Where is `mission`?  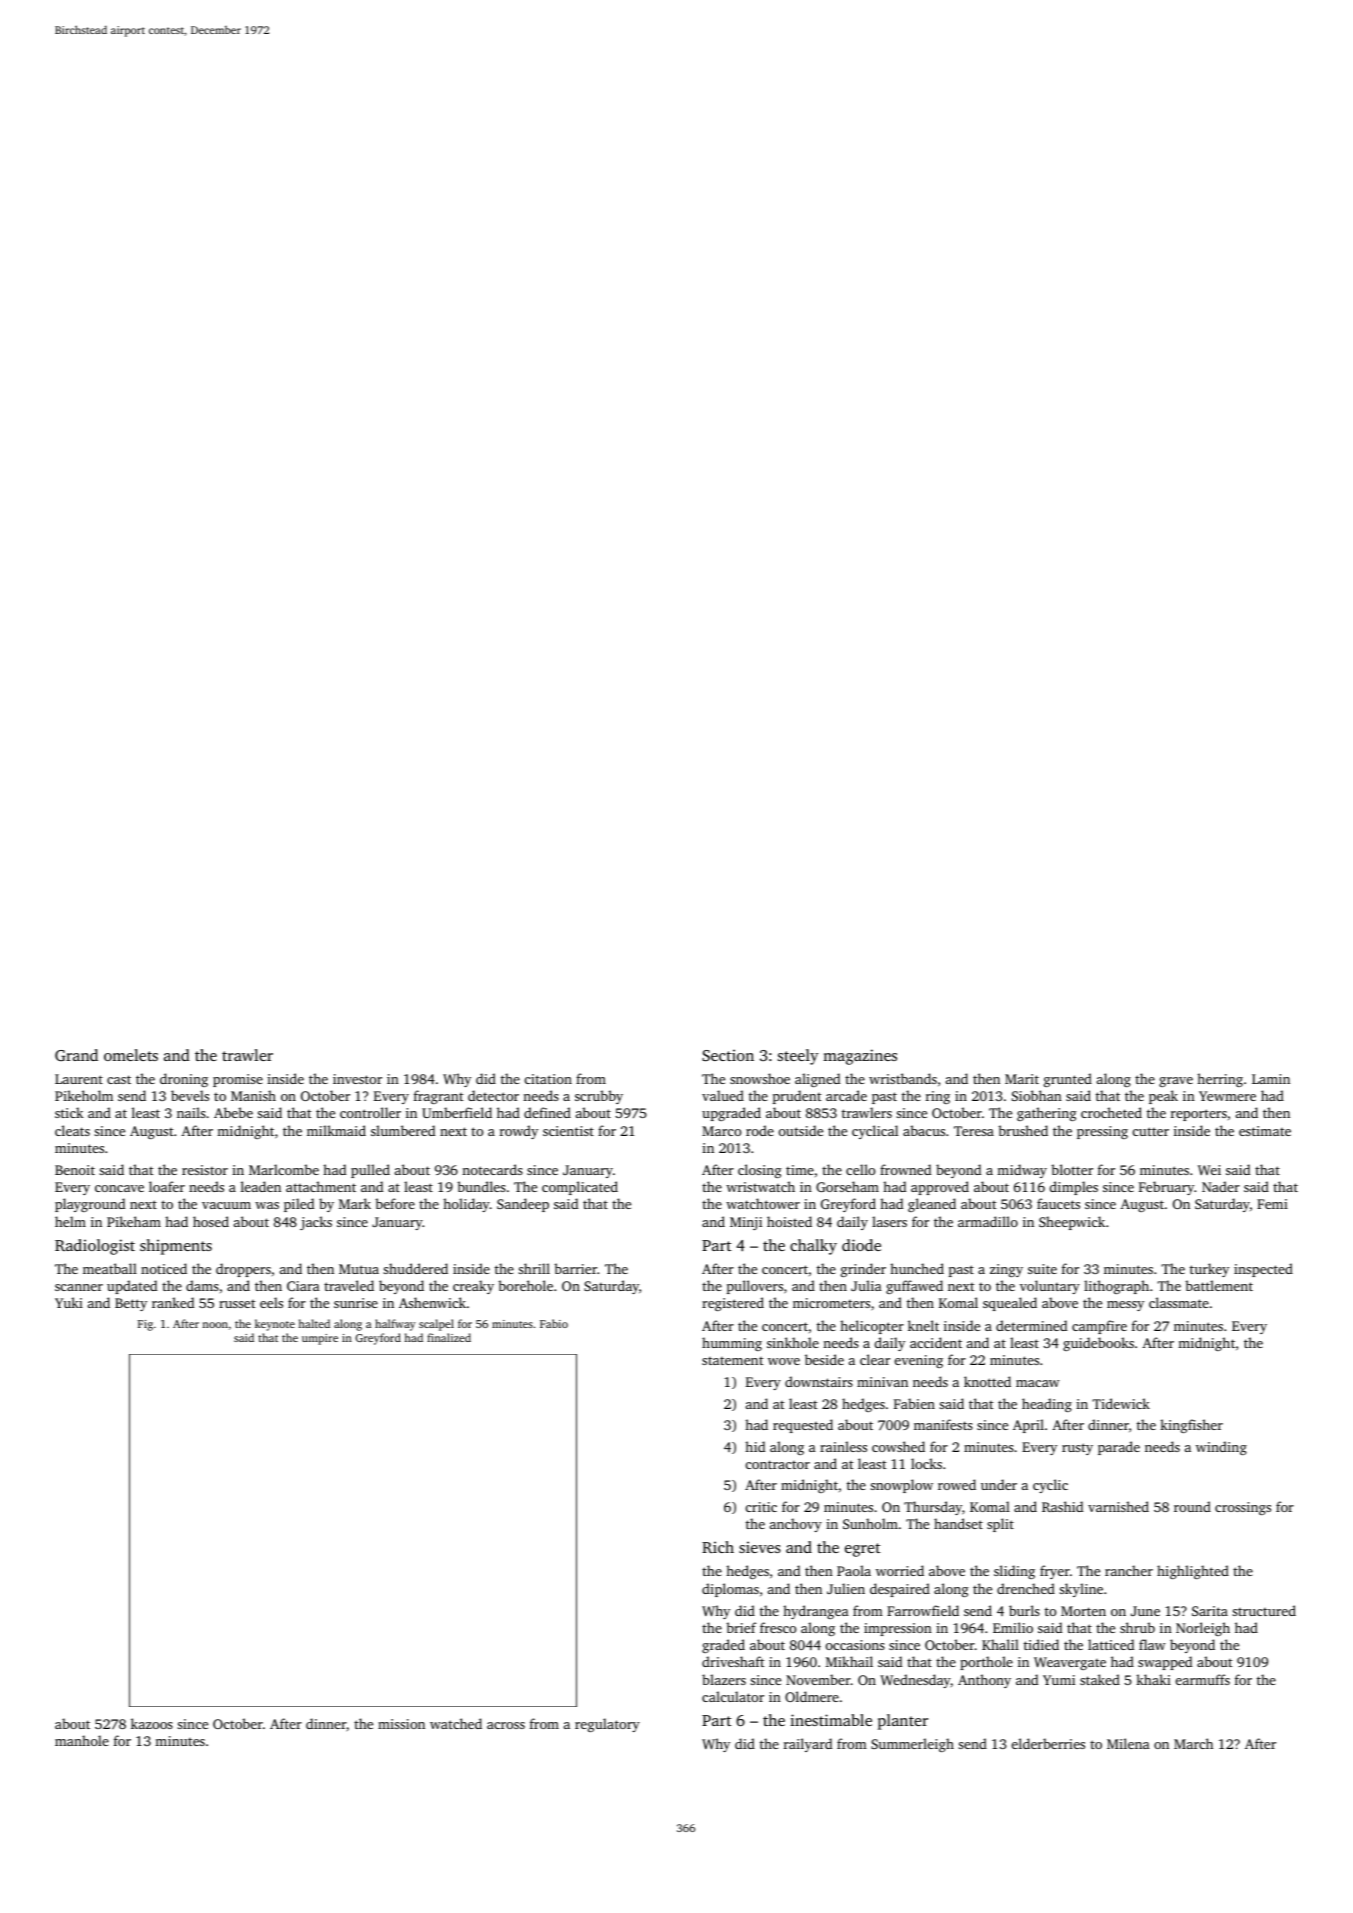 mission is located at coordinates (401, 1724).
